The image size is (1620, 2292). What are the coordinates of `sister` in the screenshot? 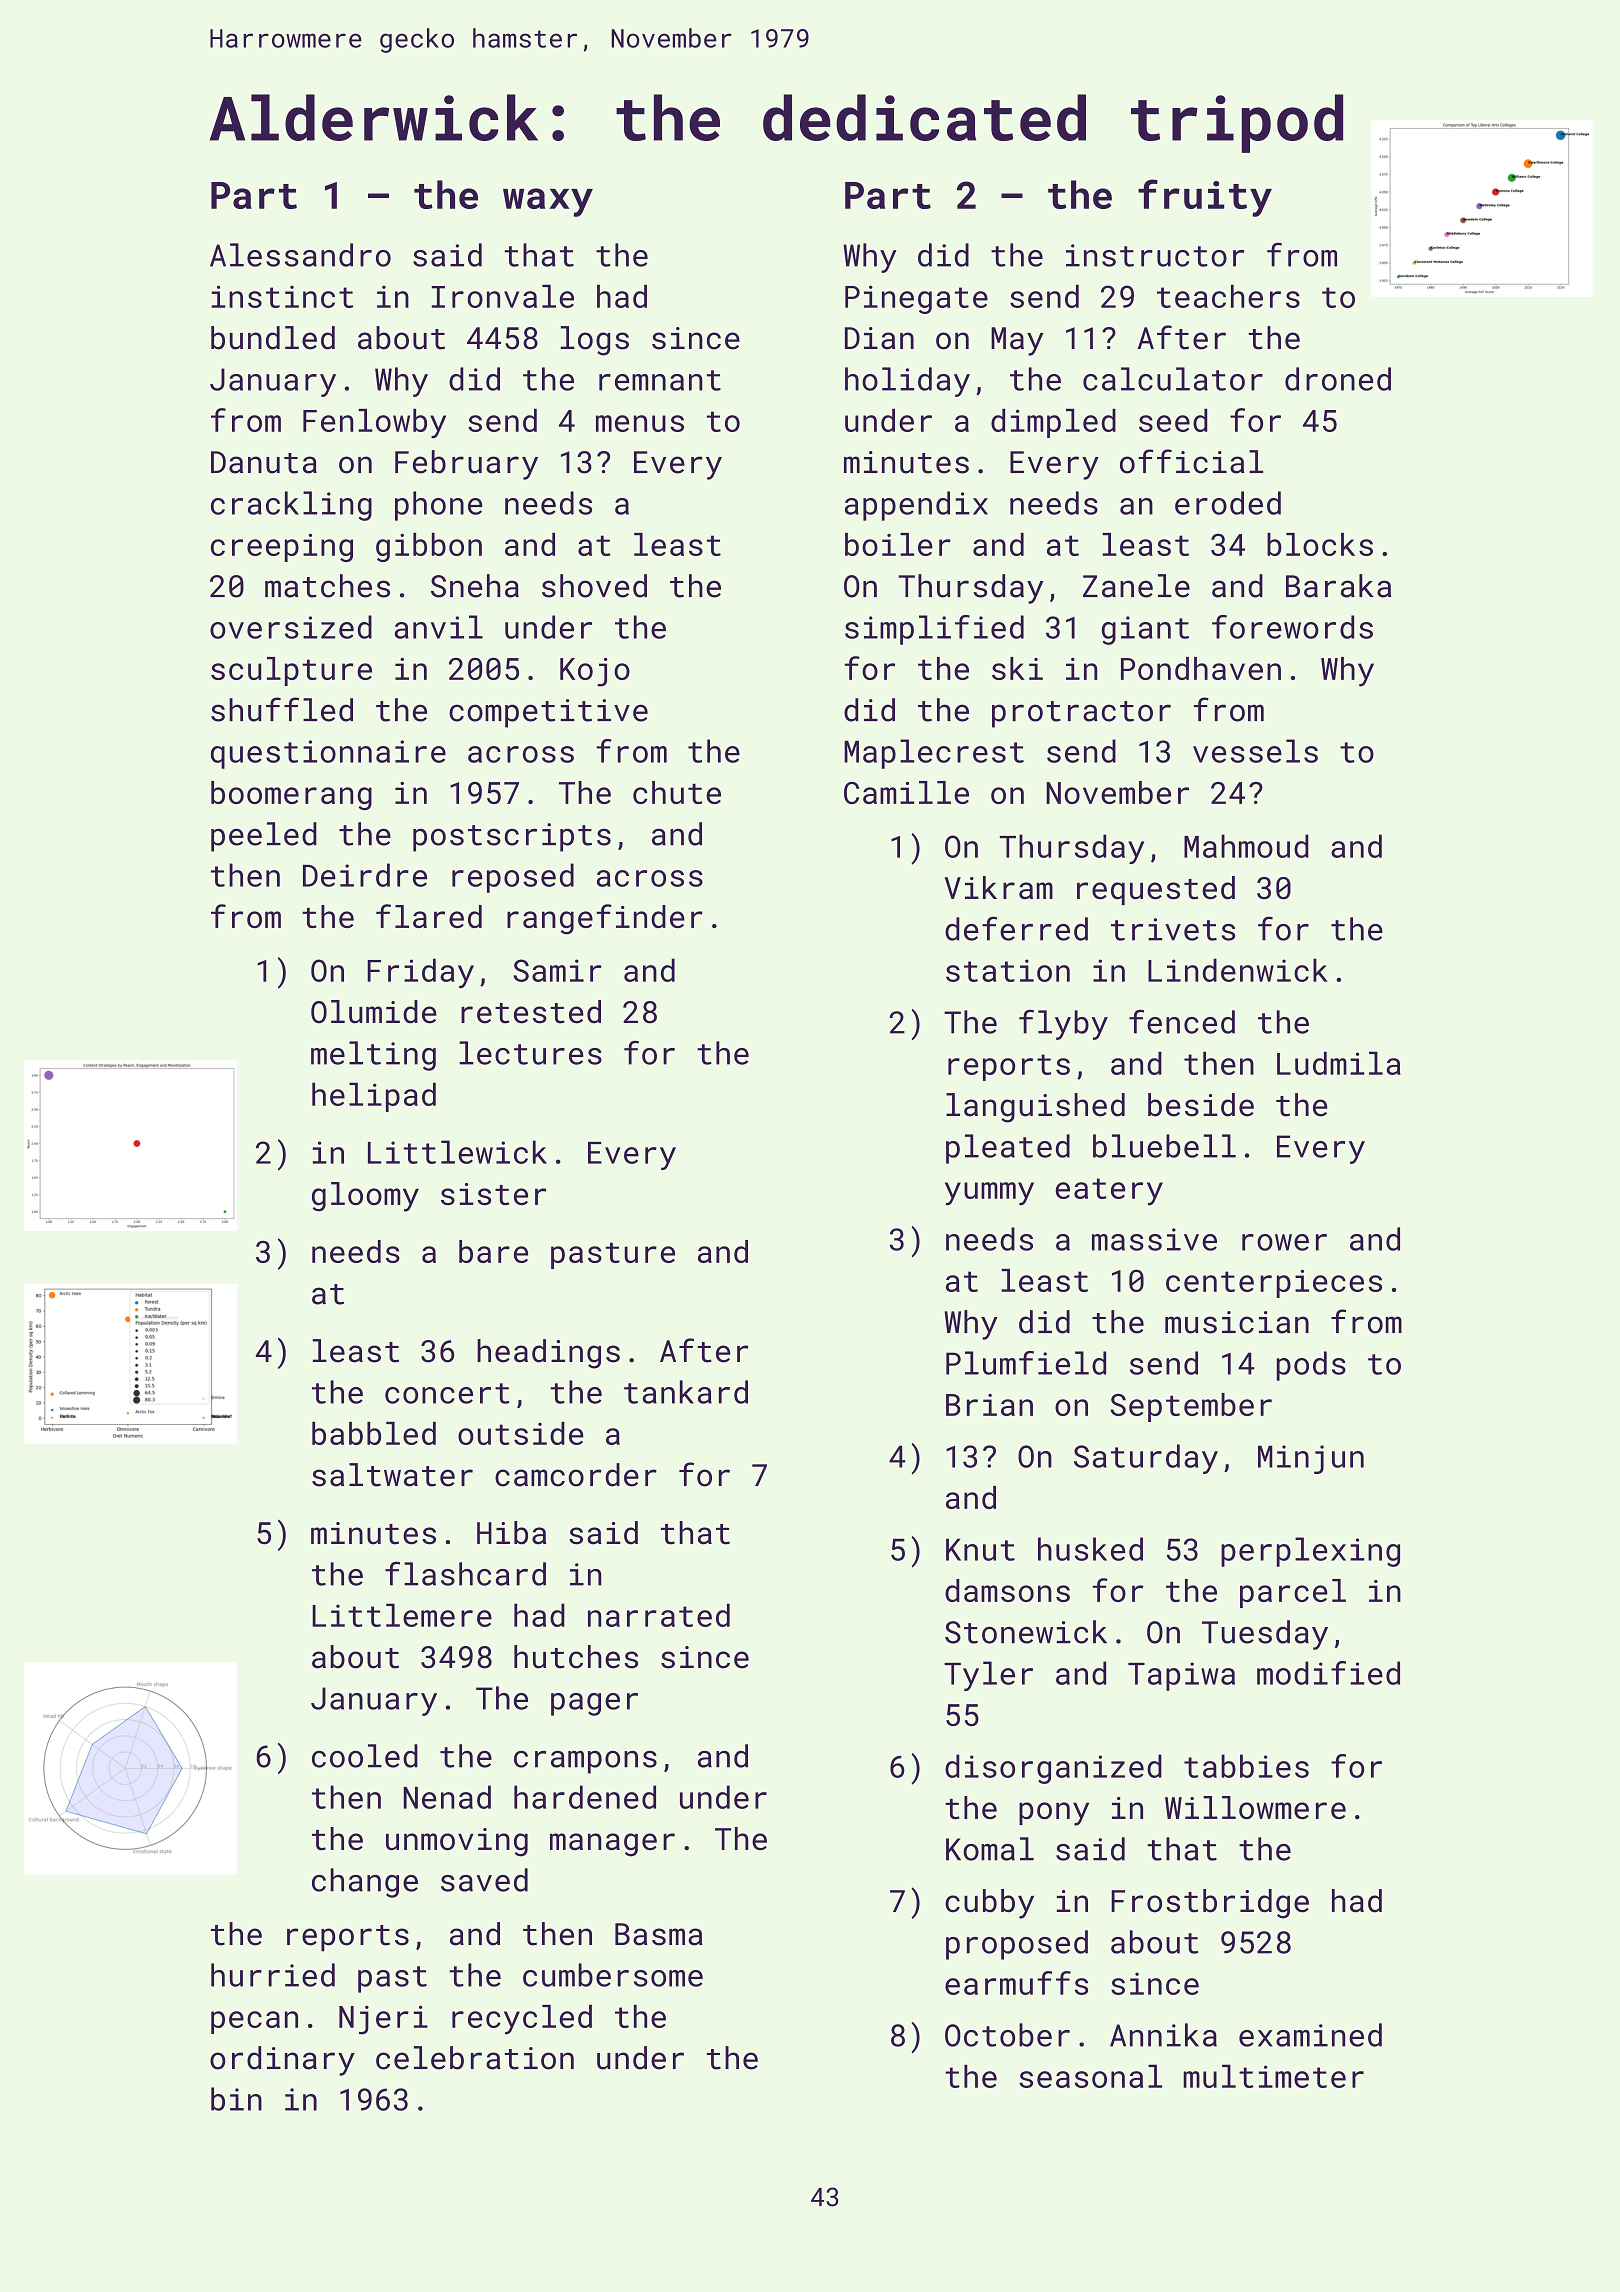 It's located at (493, 1194).
